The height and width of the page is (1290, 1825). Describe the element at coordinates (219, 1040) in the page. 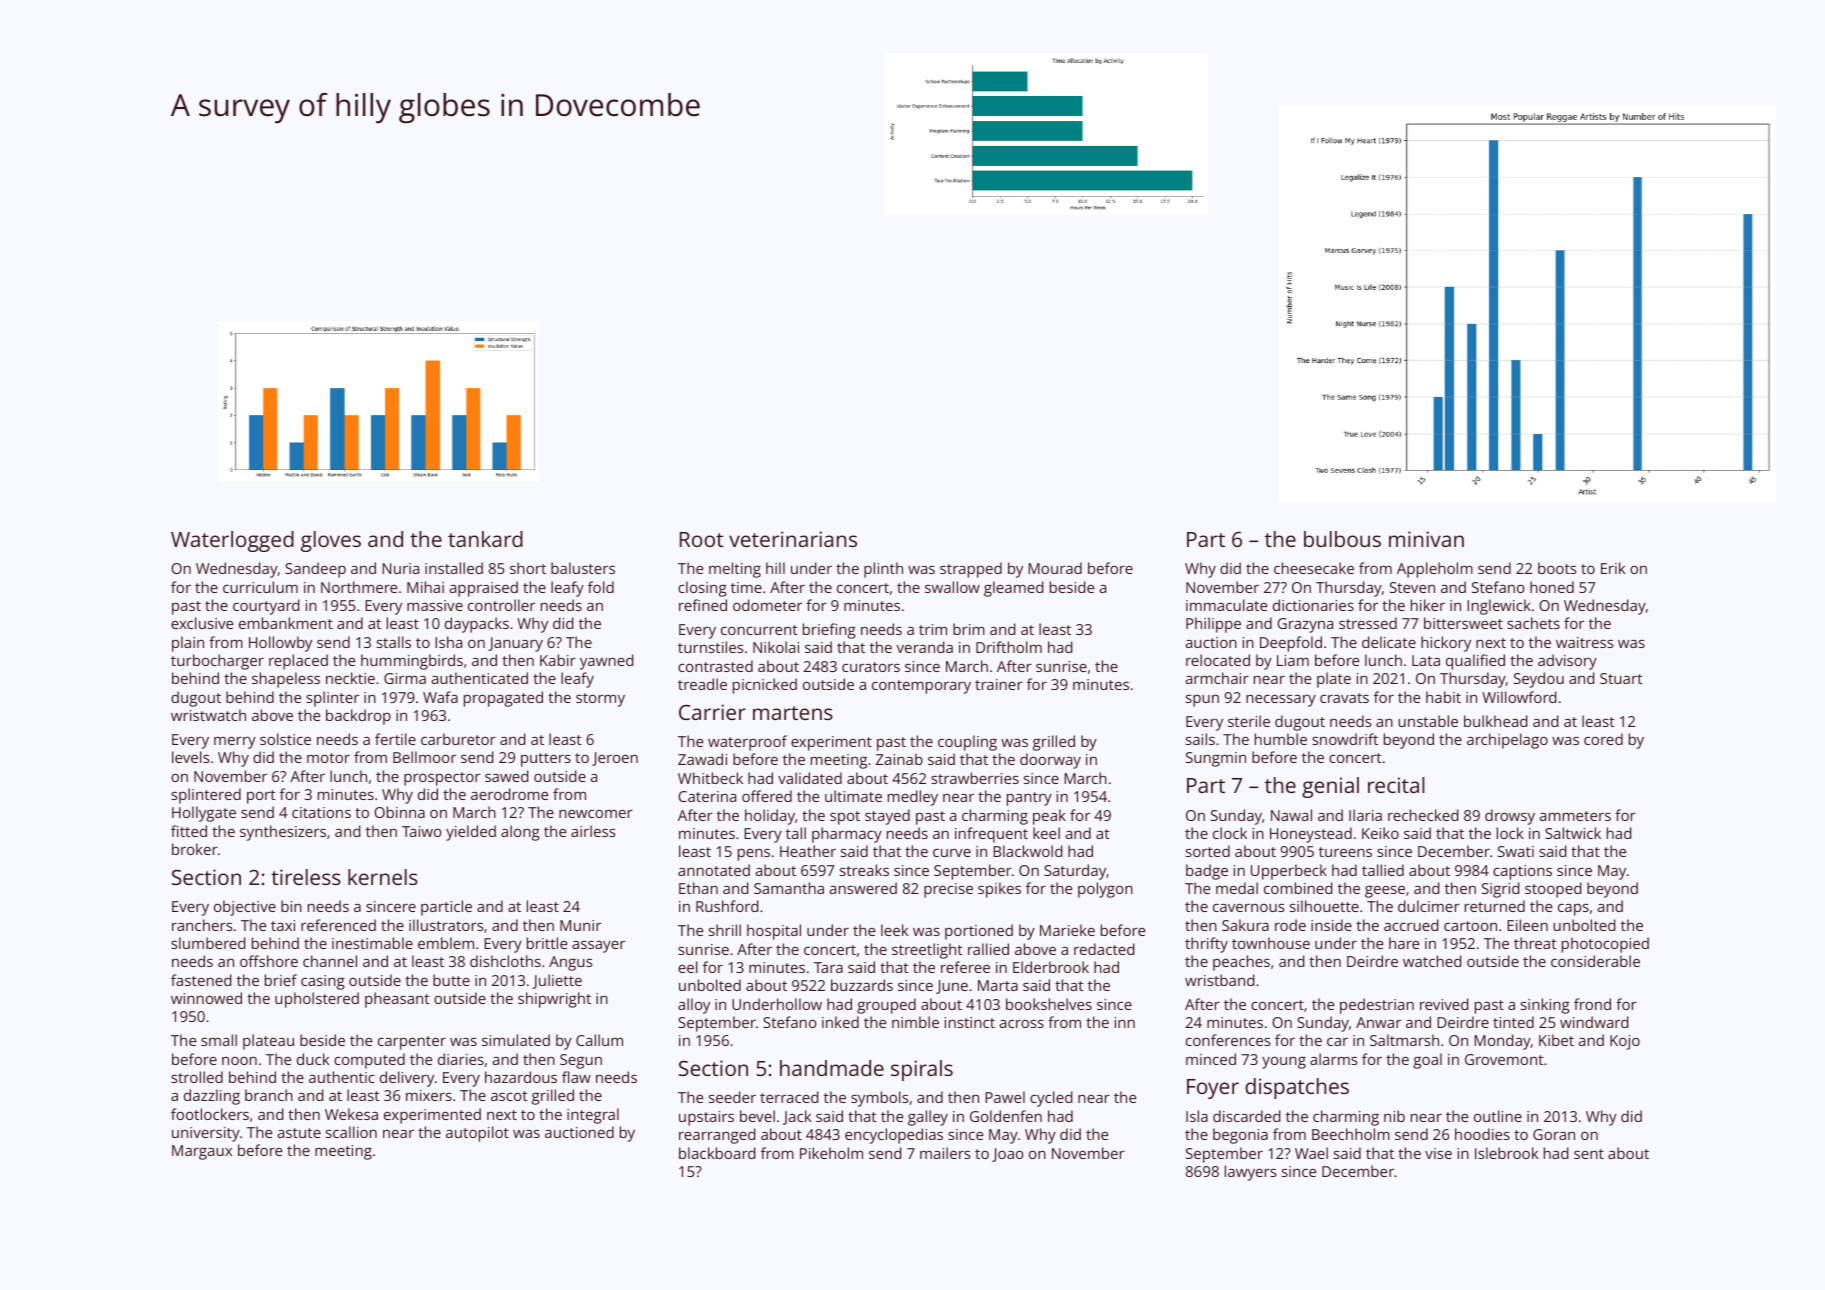

I see `small` at that location.
